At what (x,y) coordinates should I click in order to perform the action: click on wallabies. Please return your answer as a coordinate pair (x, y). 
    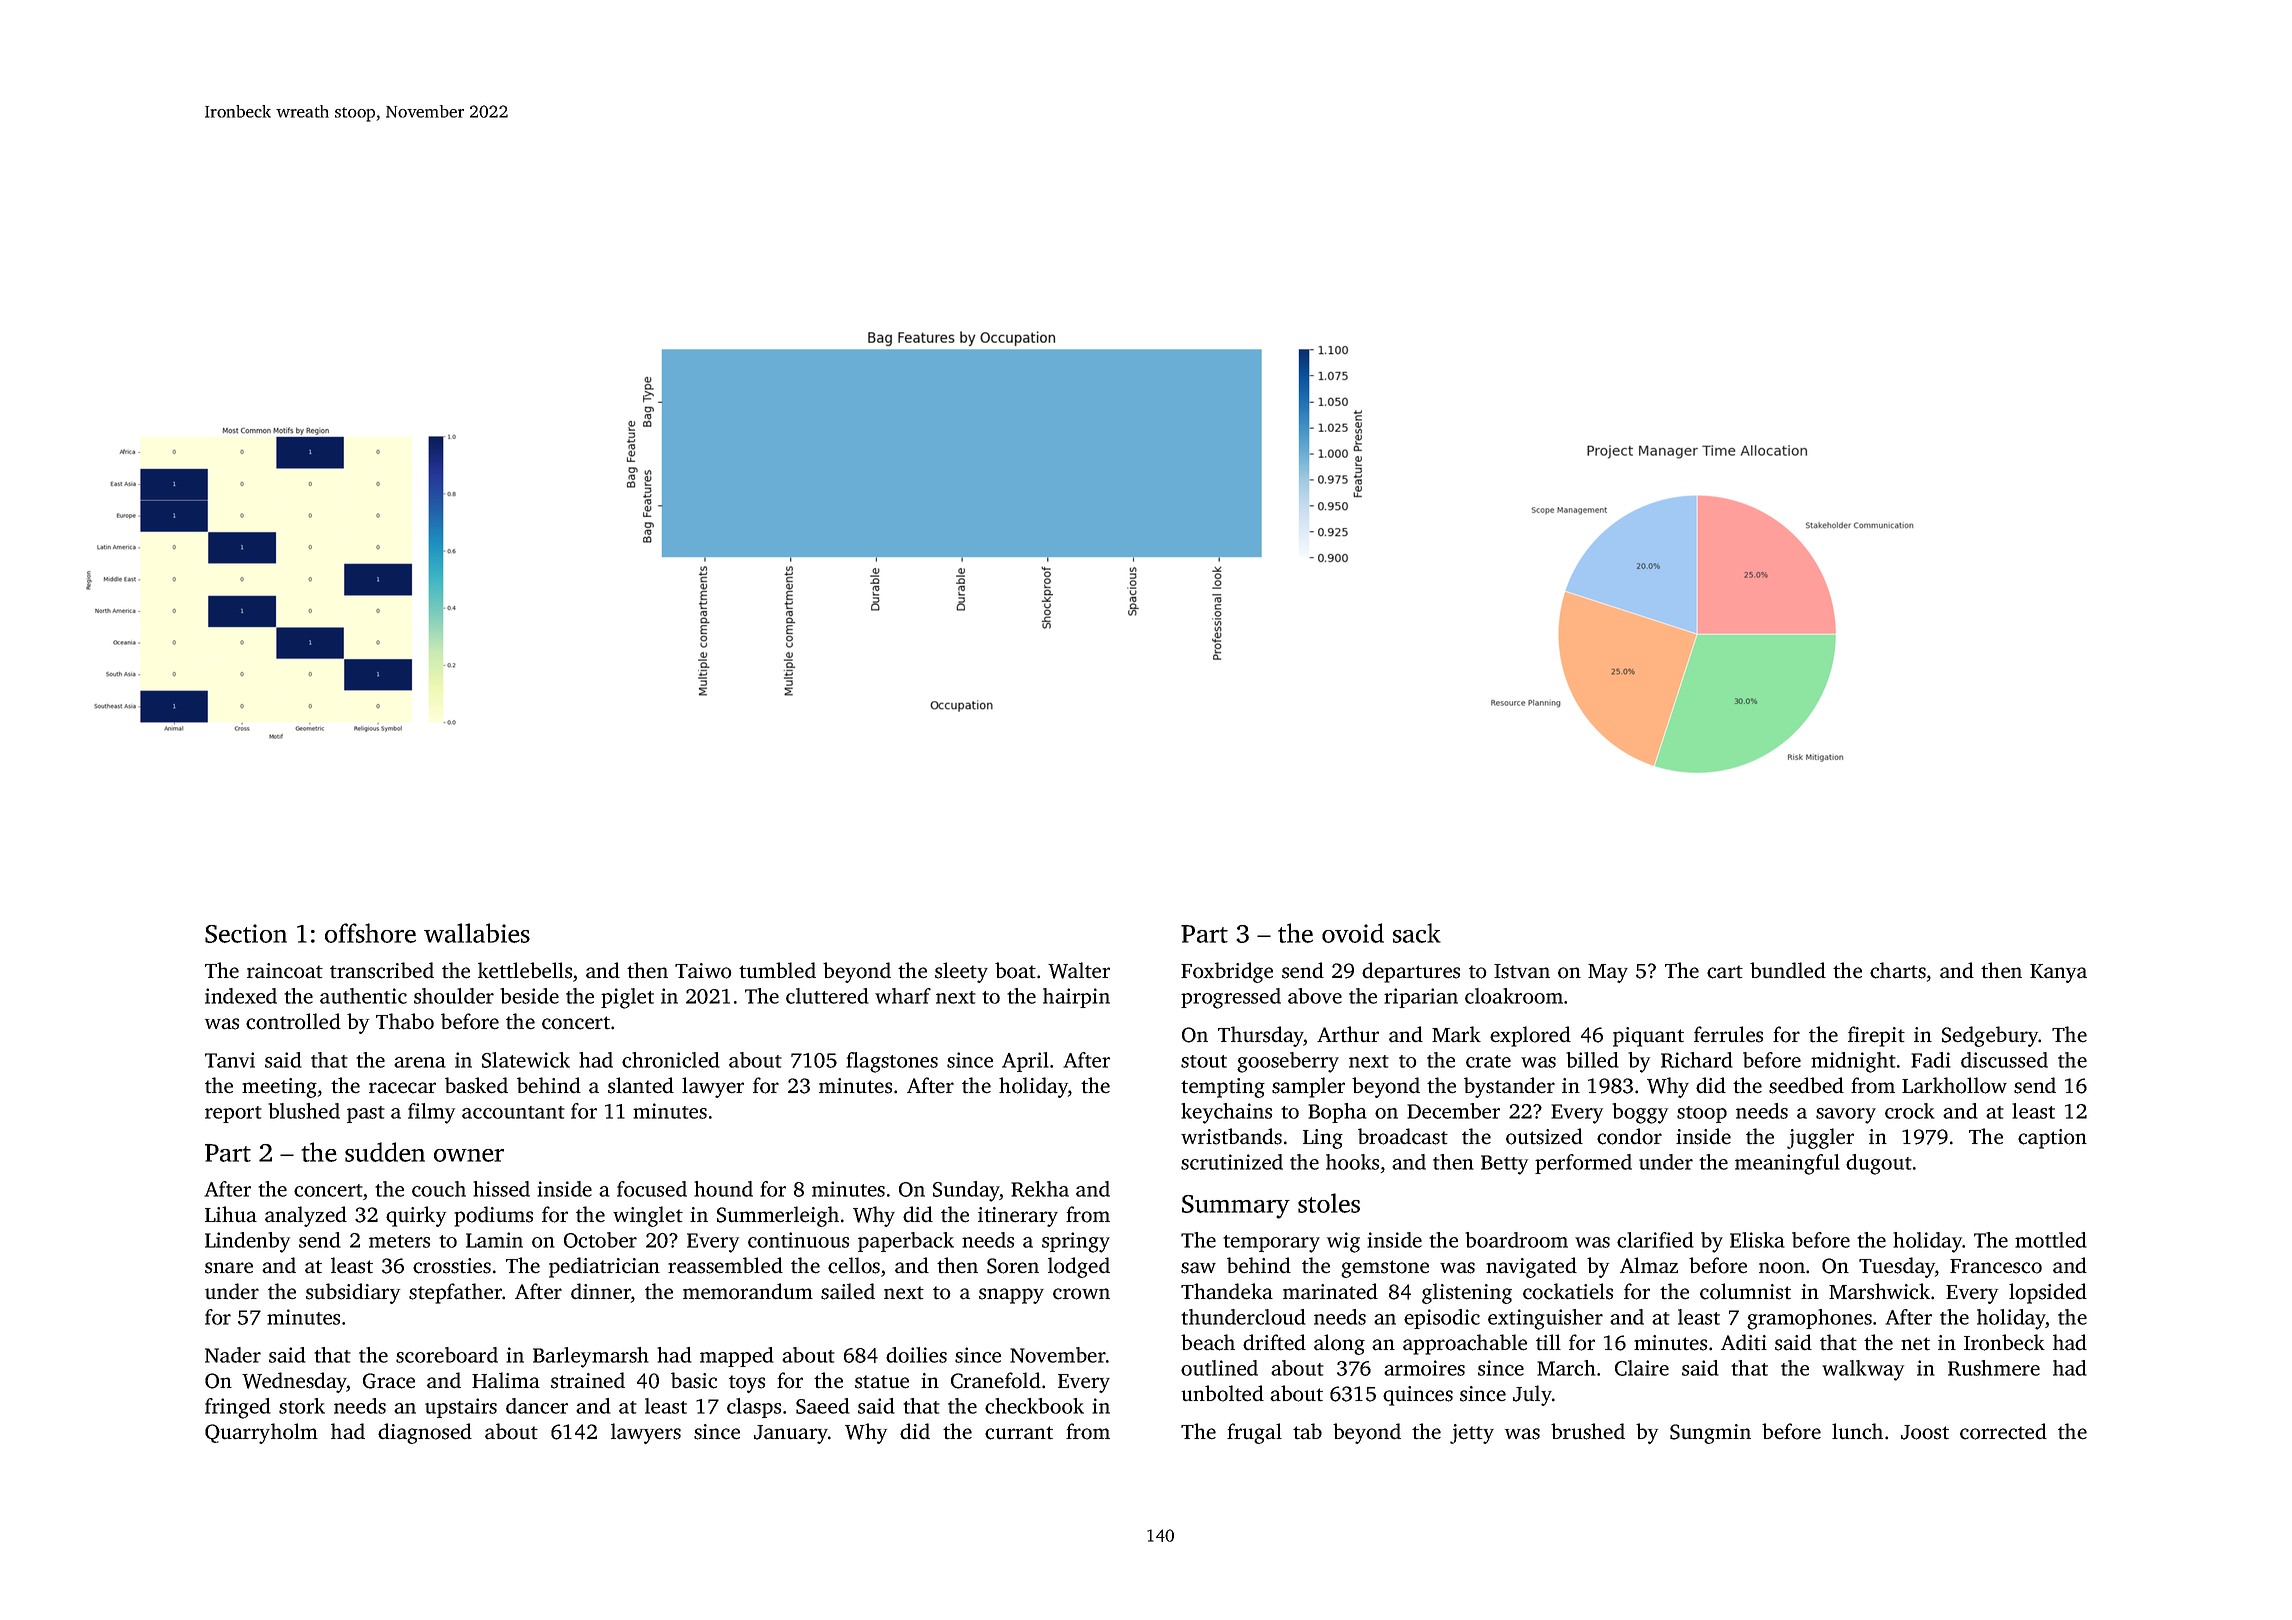
    Looking at the image, I should click on (477, 933).
